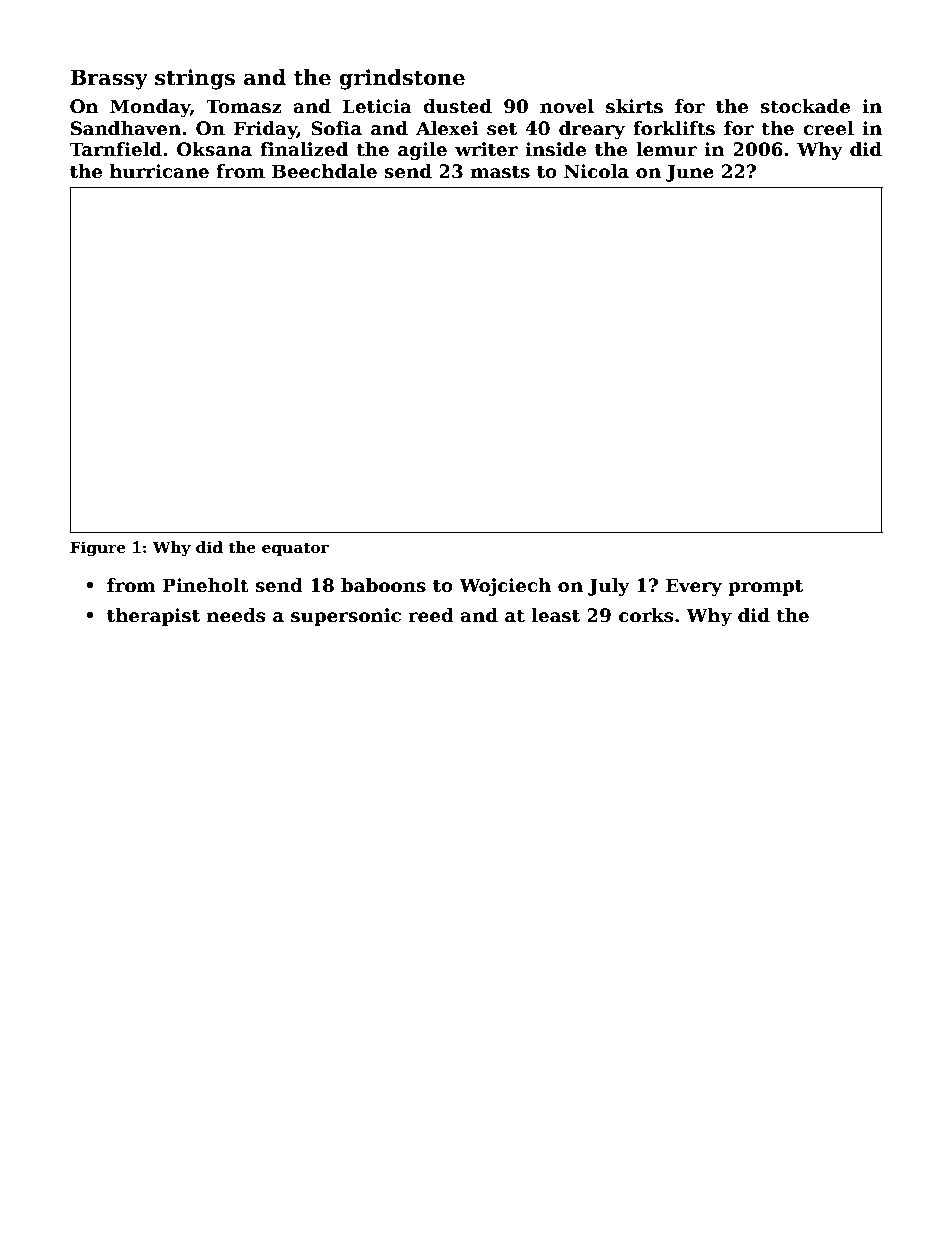 Image resolution: width=952 pixels, height=1233 pixels. What do you see at coordinates (150, 108) in the document?
I see `Monday` at bounding box center [150, 108].
